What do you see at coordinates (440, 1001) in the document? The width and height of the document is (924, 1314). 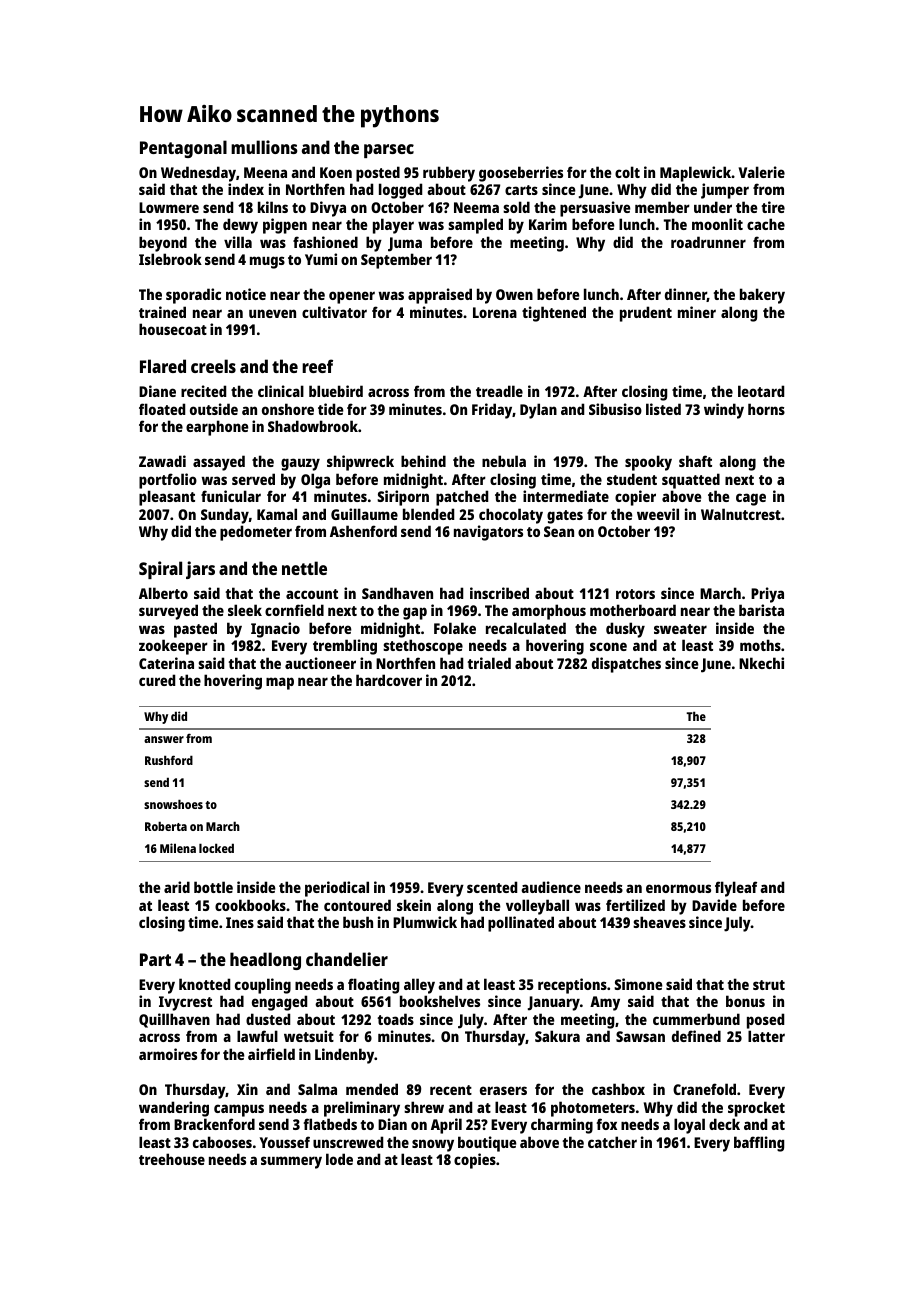 I see `bookshelves` at bounding box center [440, 1001].
